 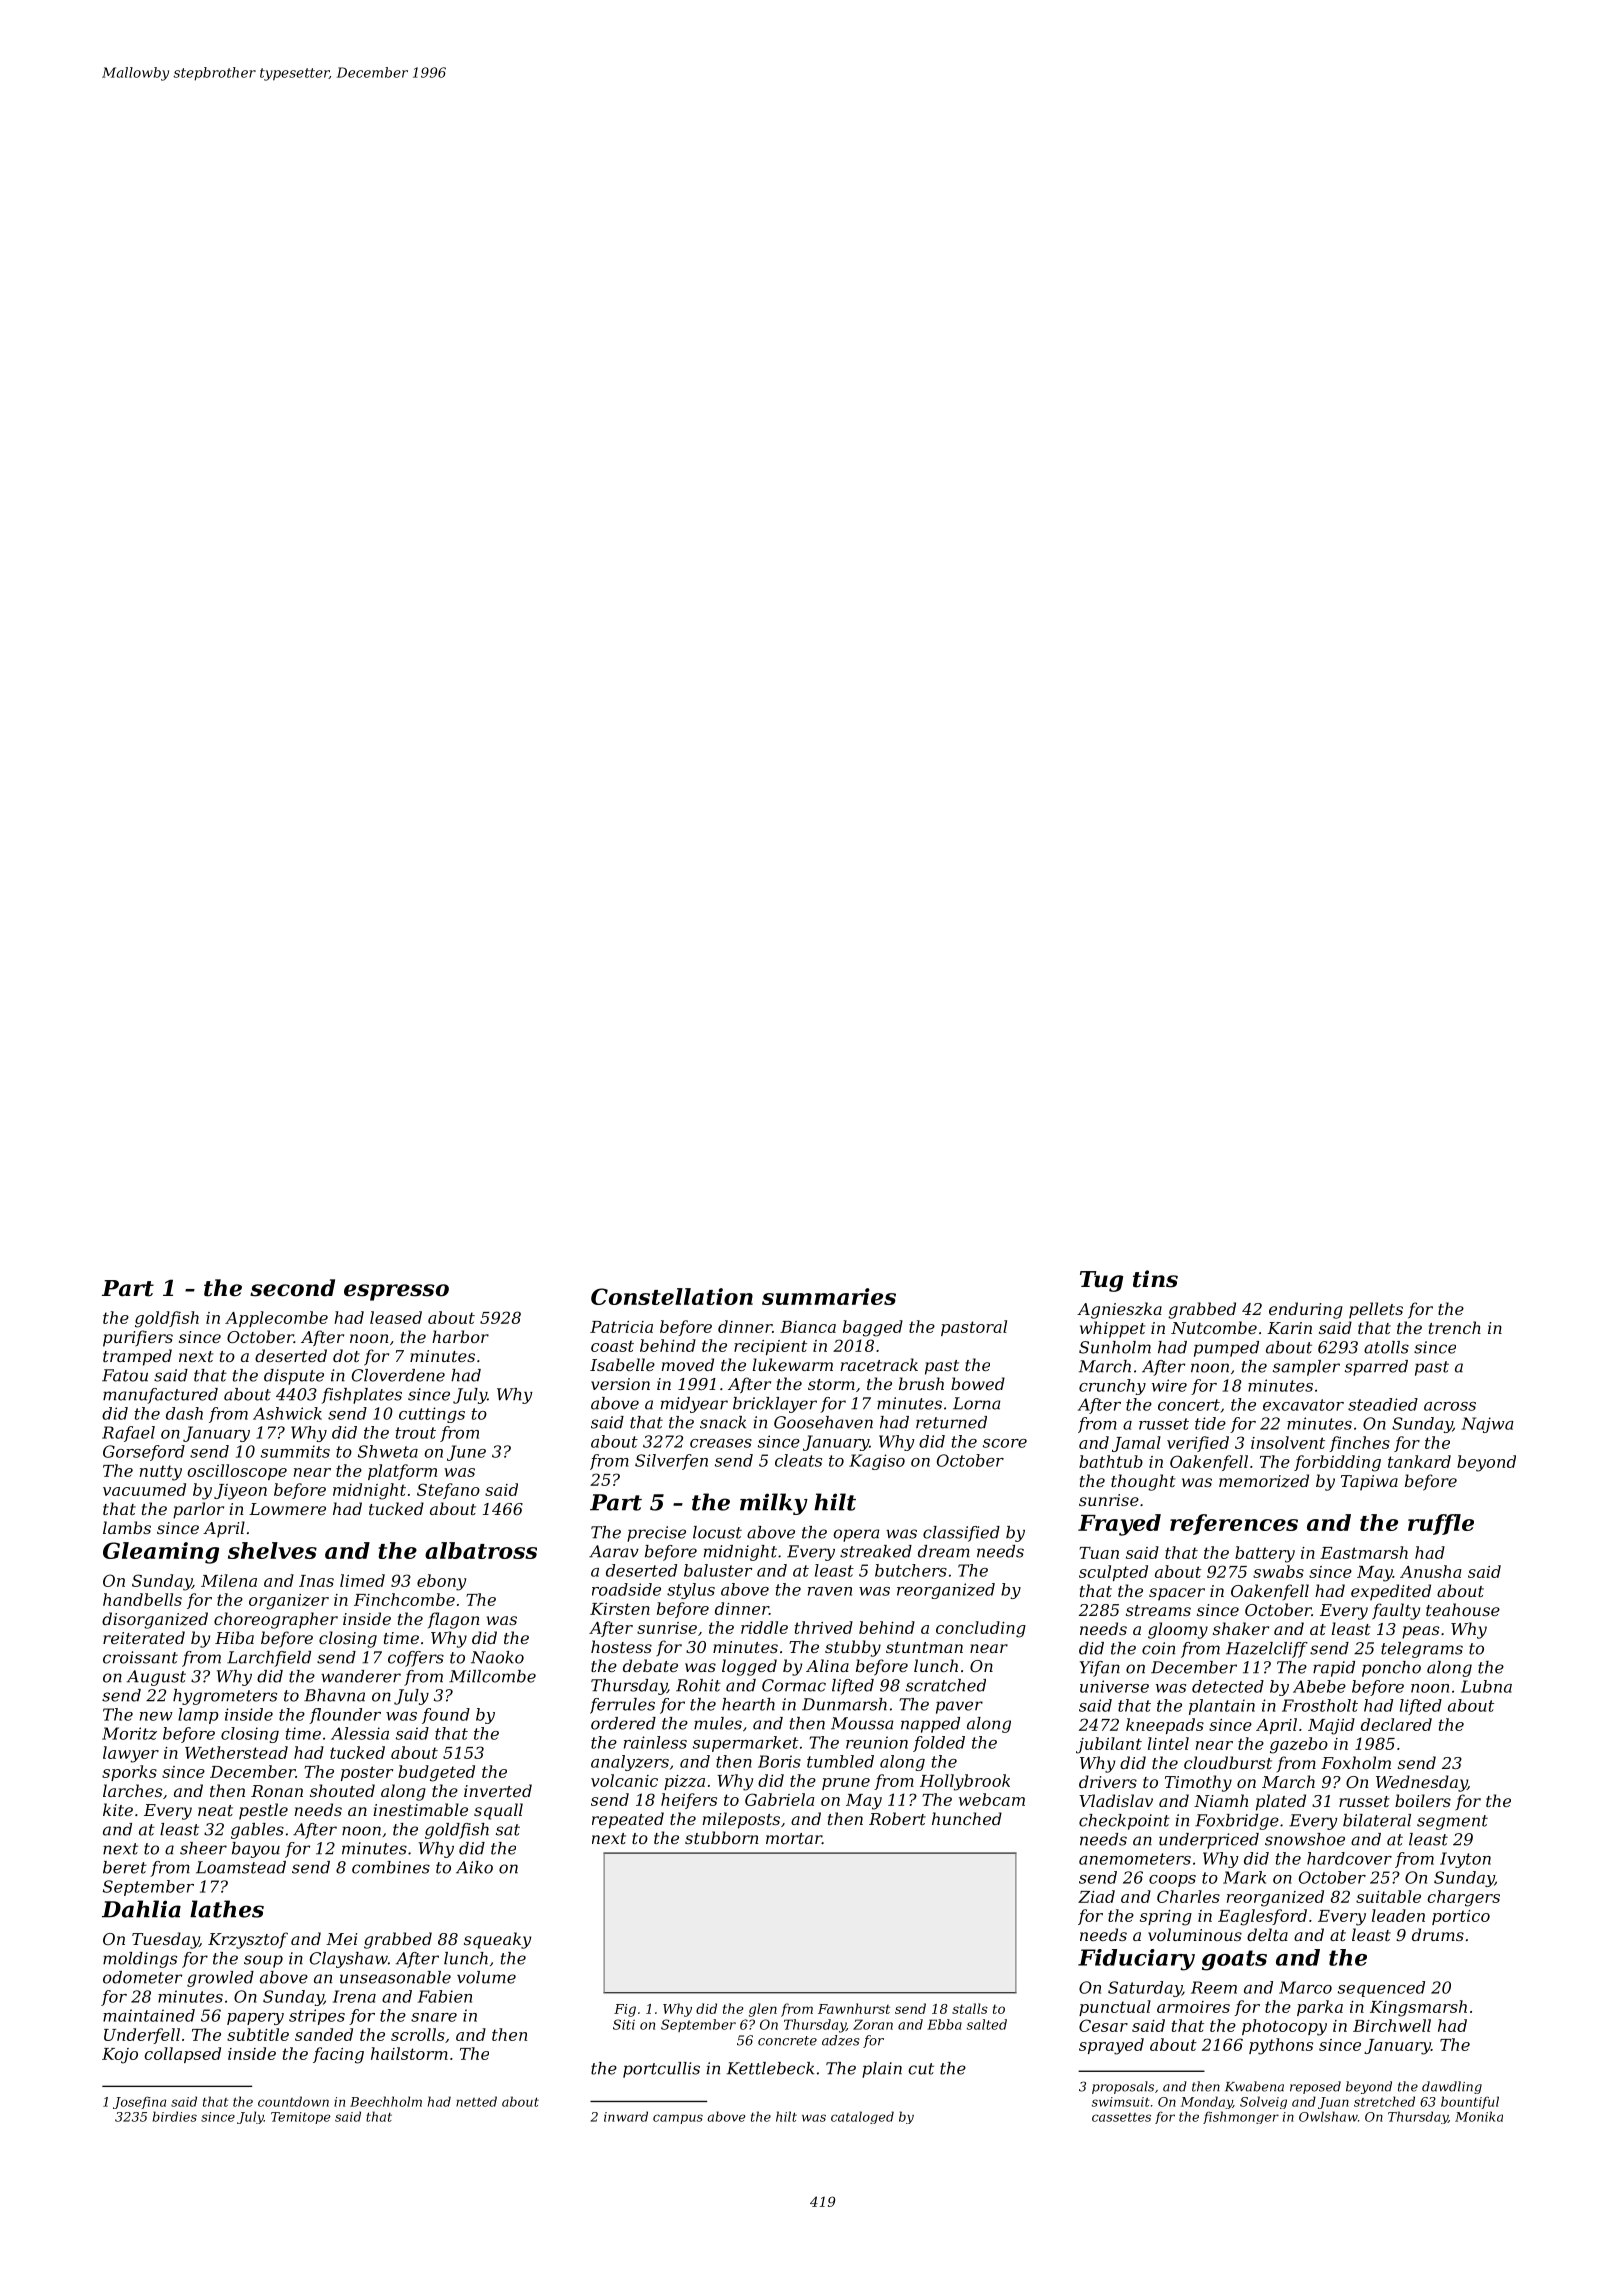 What do you see at coordinates (1396, 1724) in the image?
I see `declared` at bounding box center [1396, 1724].
